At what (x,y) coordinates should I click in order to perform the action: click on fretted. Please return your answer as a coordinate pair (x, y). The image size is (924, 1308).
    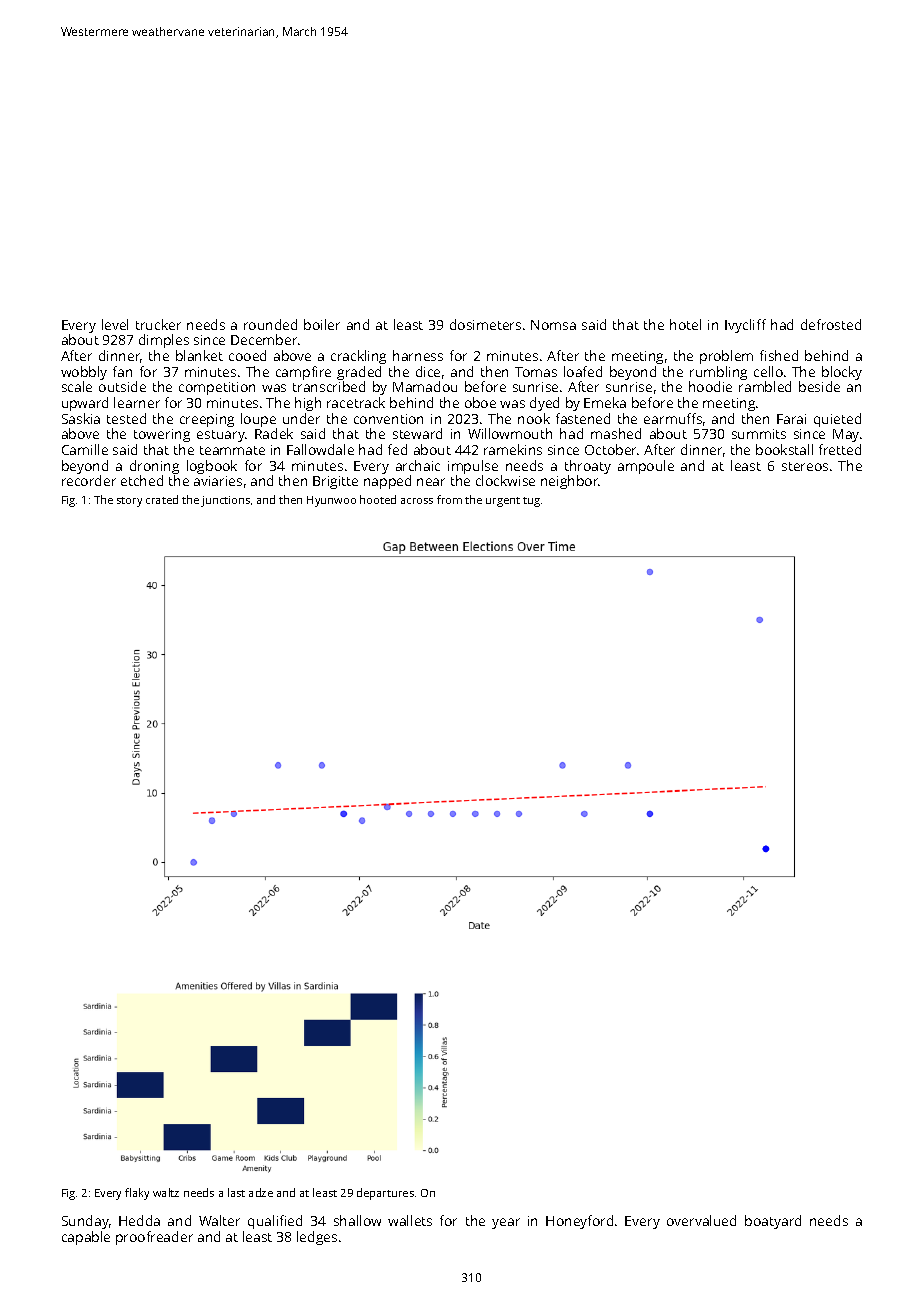
    Looking at the image, I should click on (840, 449).
